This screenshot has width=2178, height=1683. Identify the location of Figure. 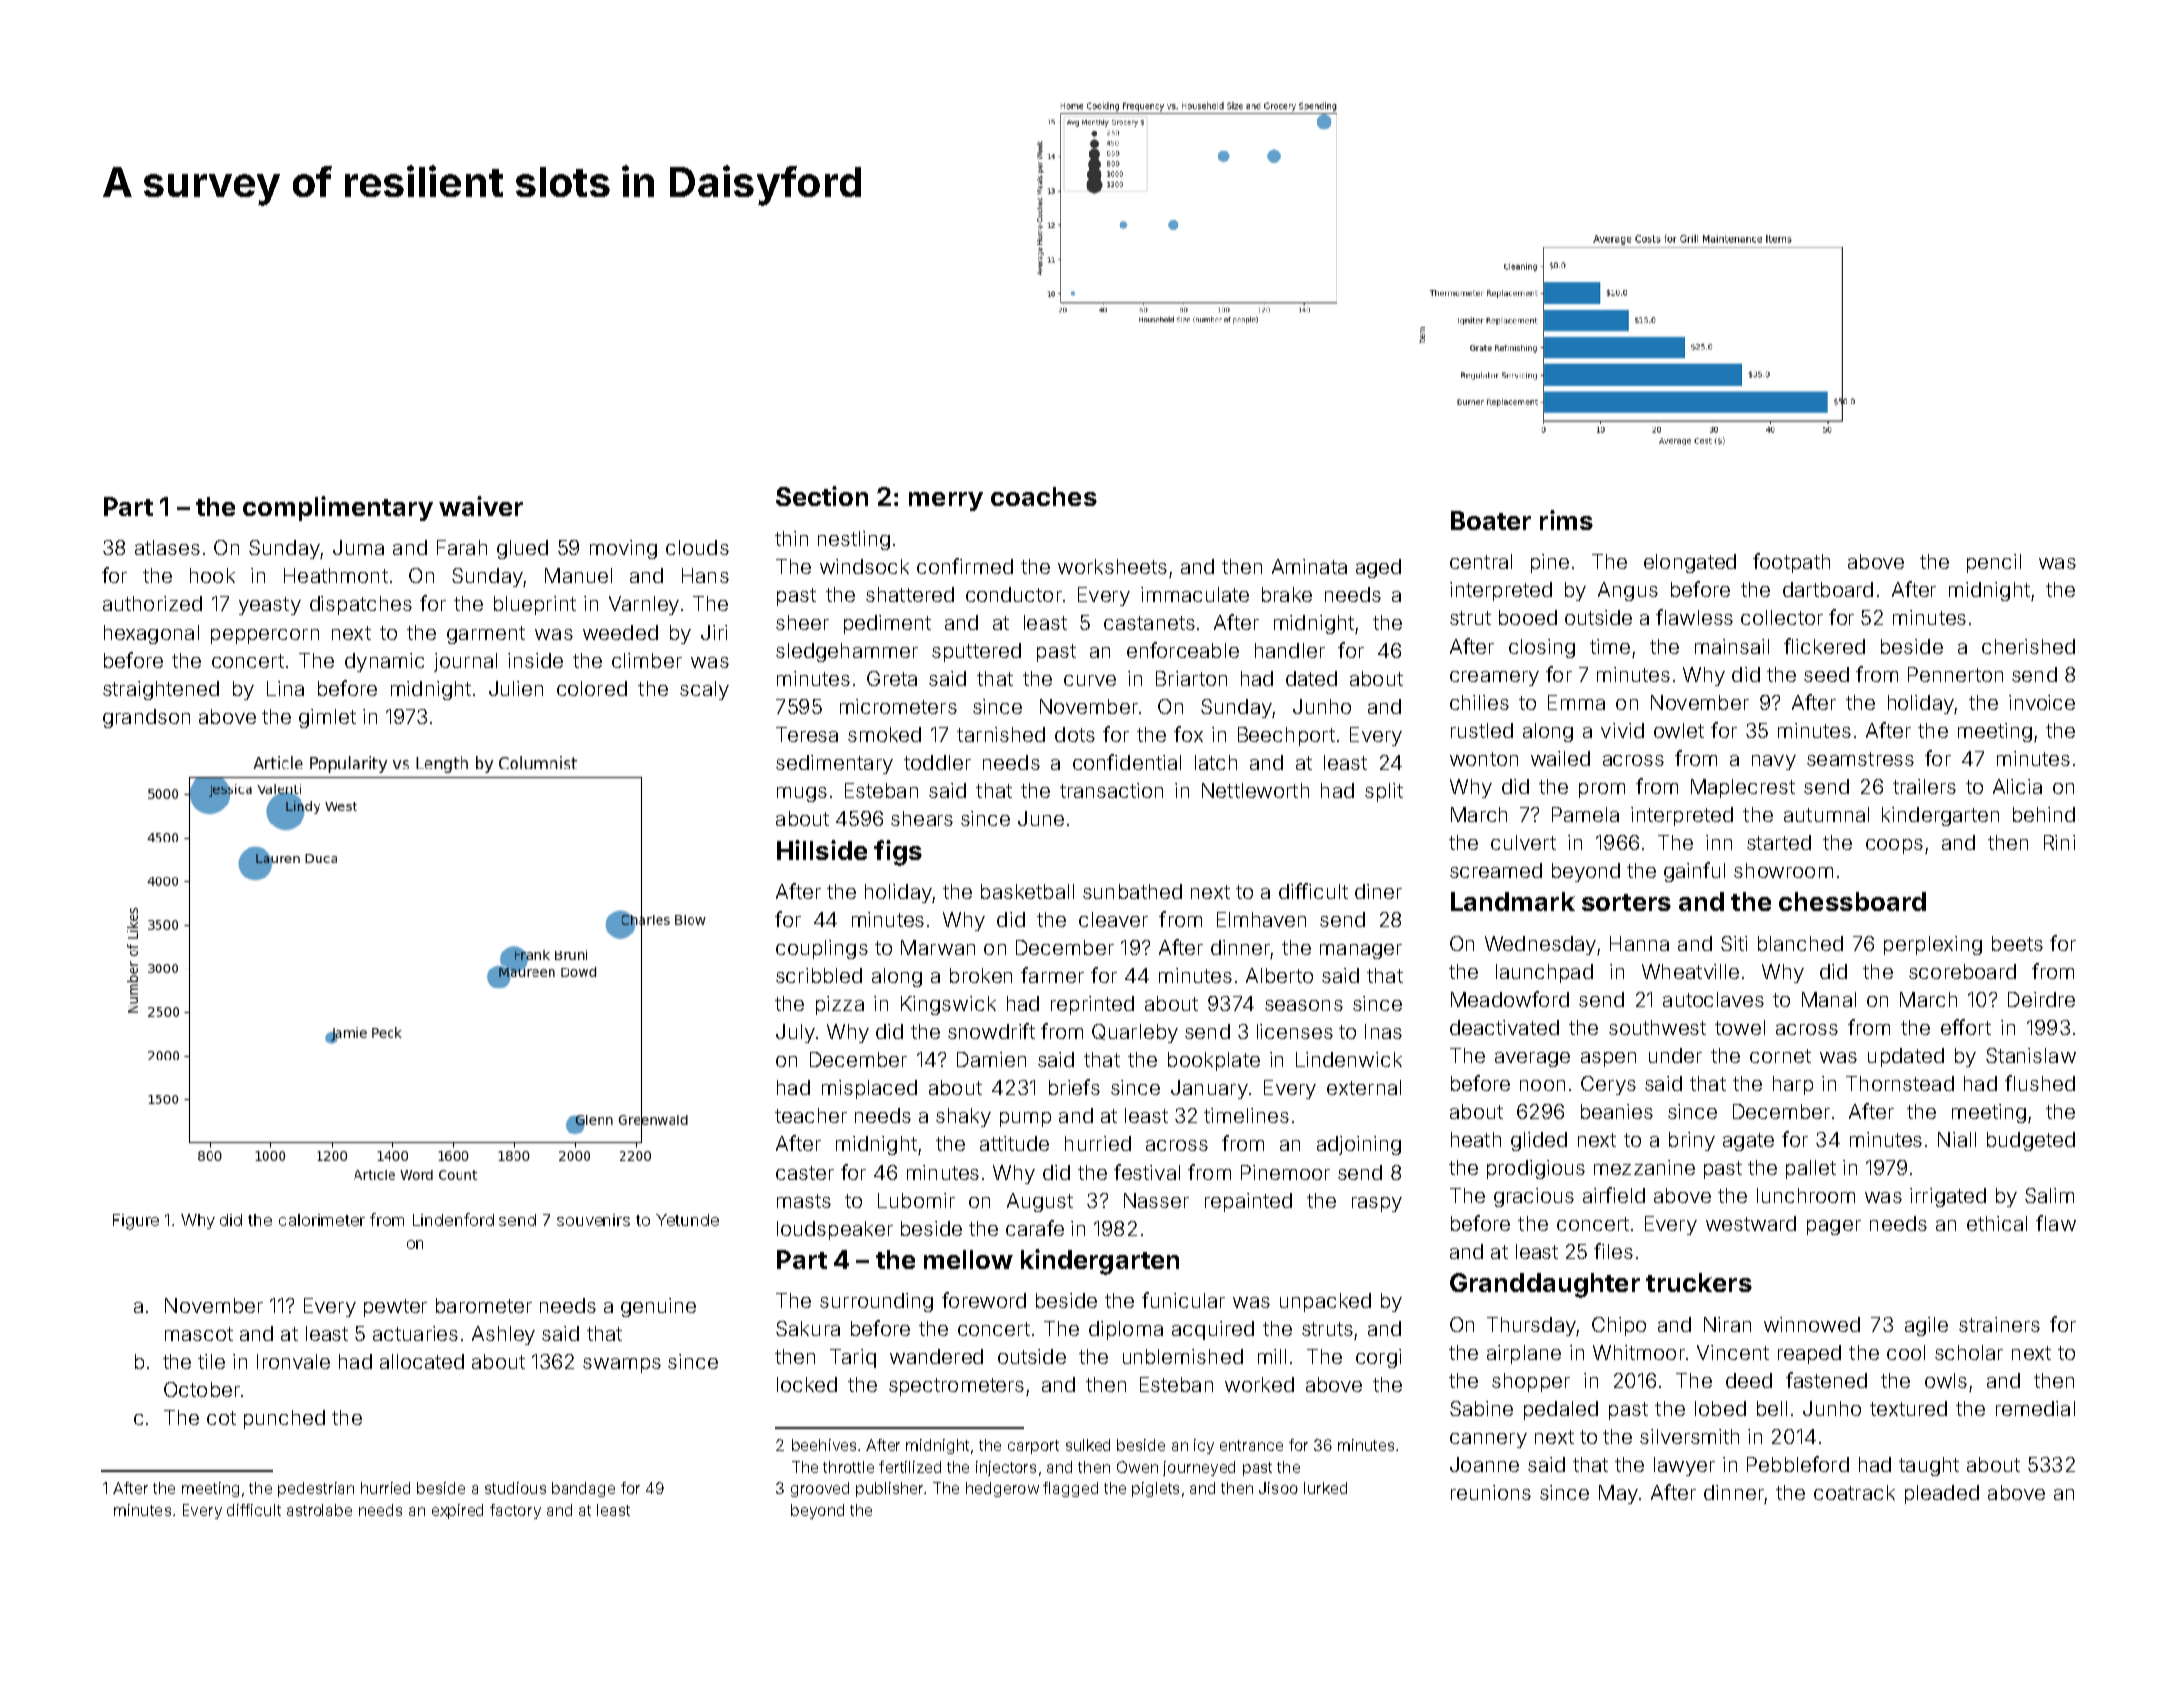
(136, 1222).
